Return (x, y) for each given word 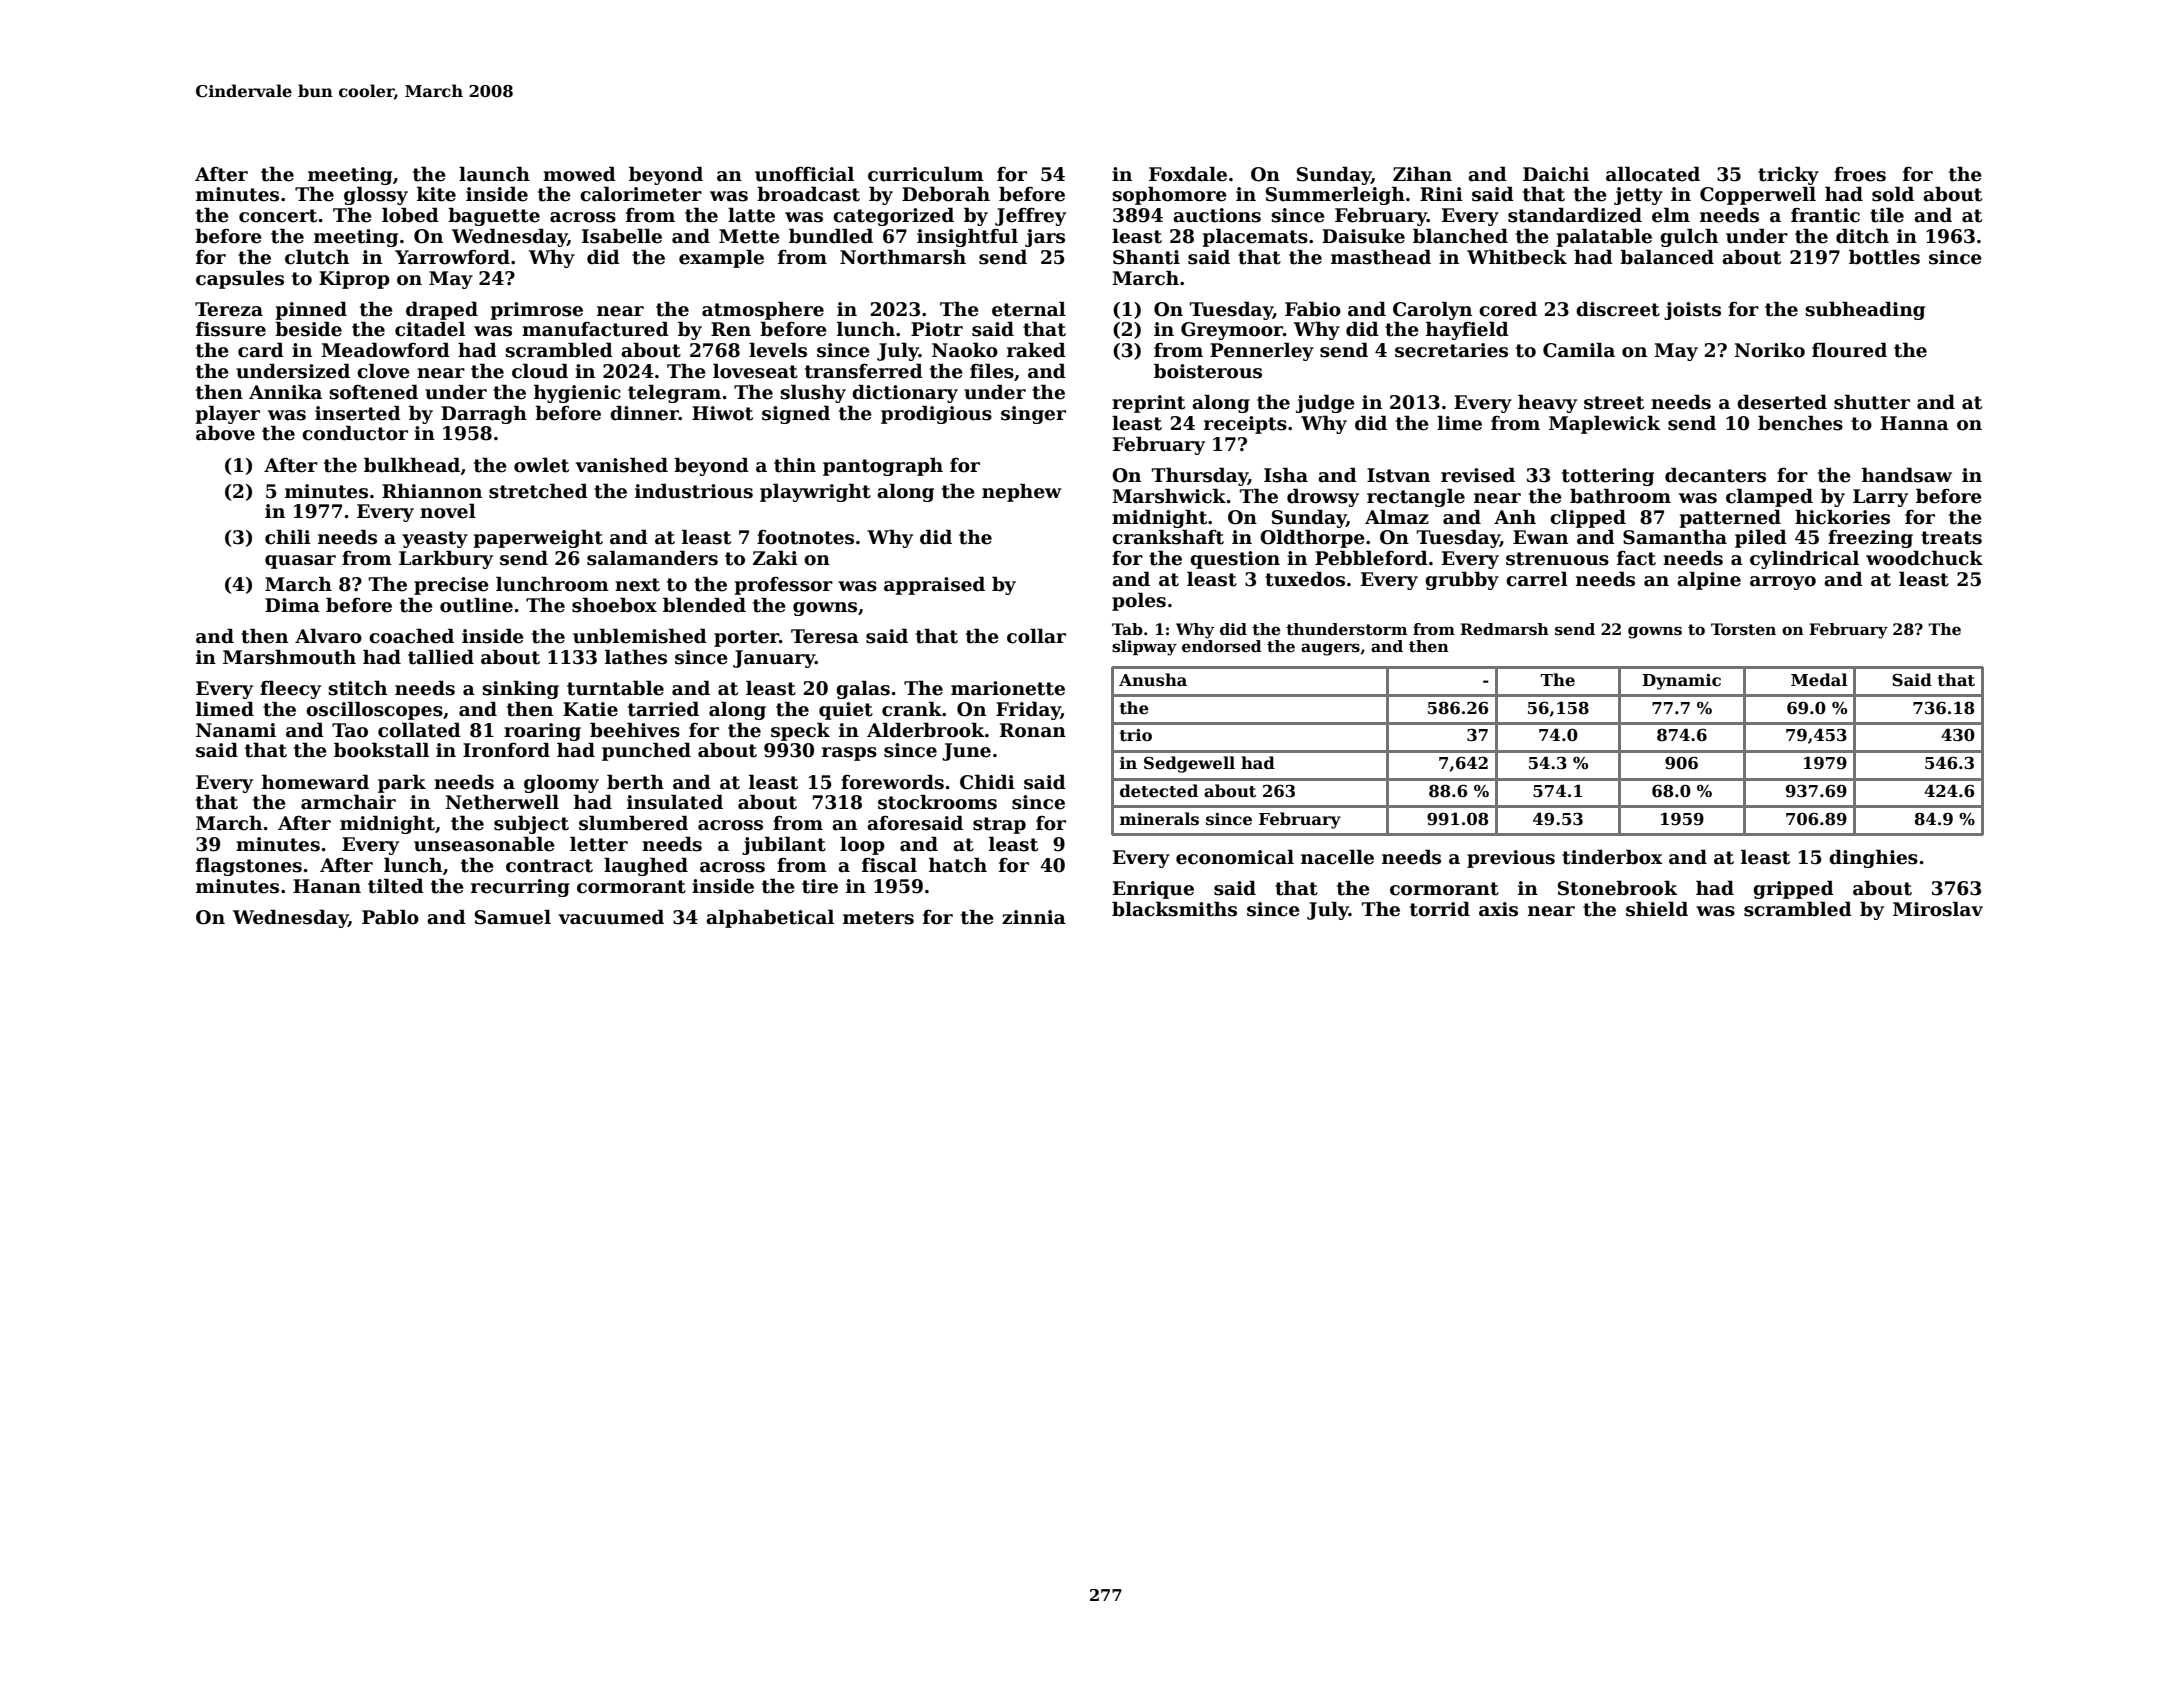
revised (1478, 475)
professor (784, 586)
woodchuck (1924, 558)
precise (451, 586)
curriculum (926, 174)
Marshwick (1169, 496)
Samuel (513, 917)
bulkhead (412, 465)
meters (878, 918)
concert (278, 216)
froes (1860, 174)
